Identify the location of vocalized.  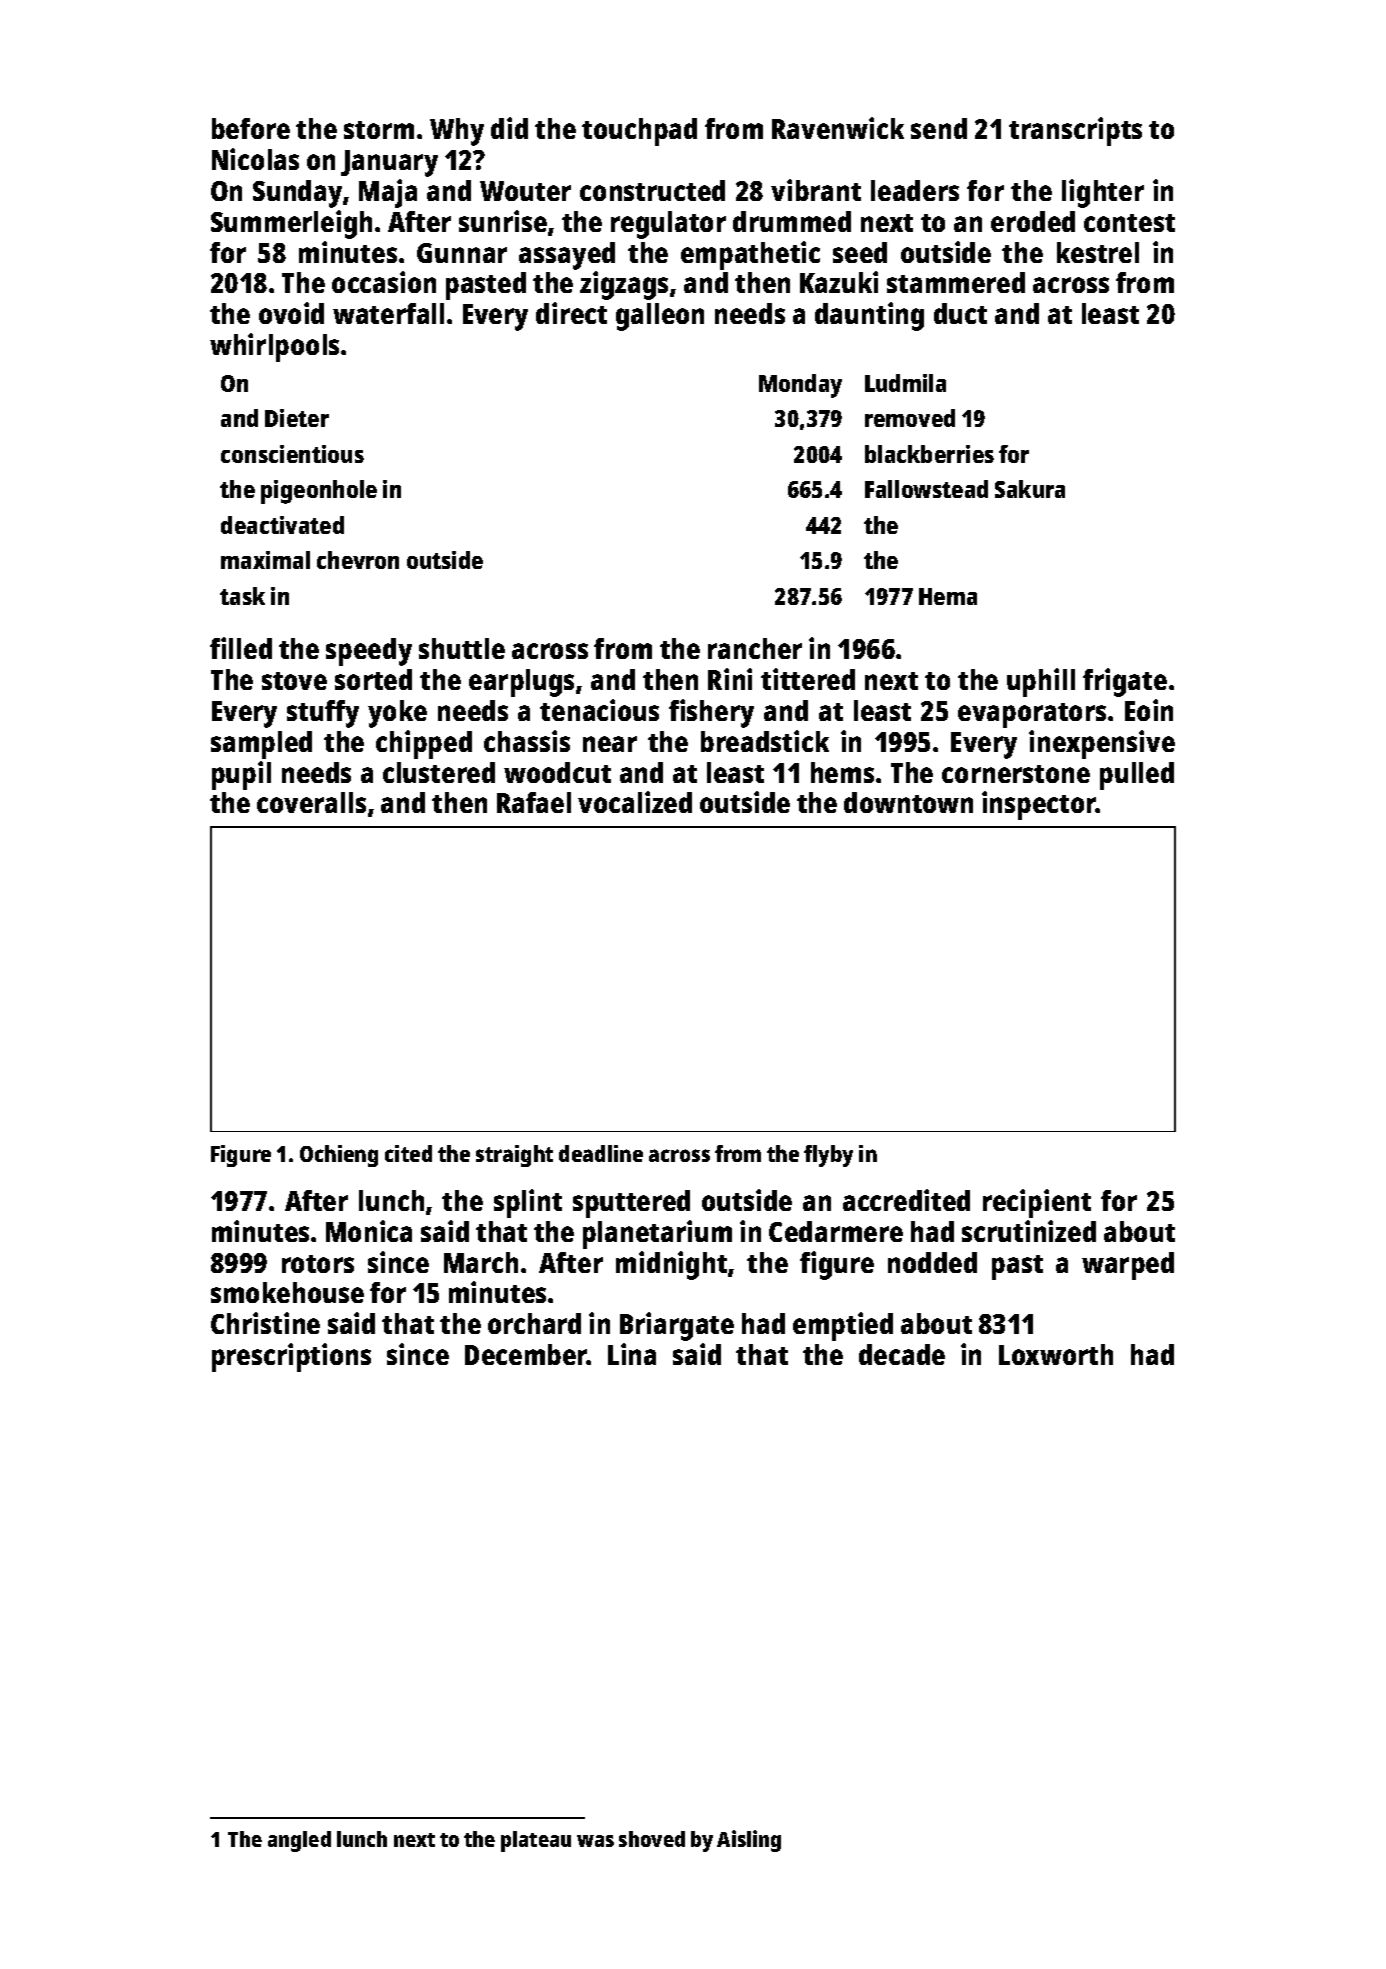
(635, 802).
